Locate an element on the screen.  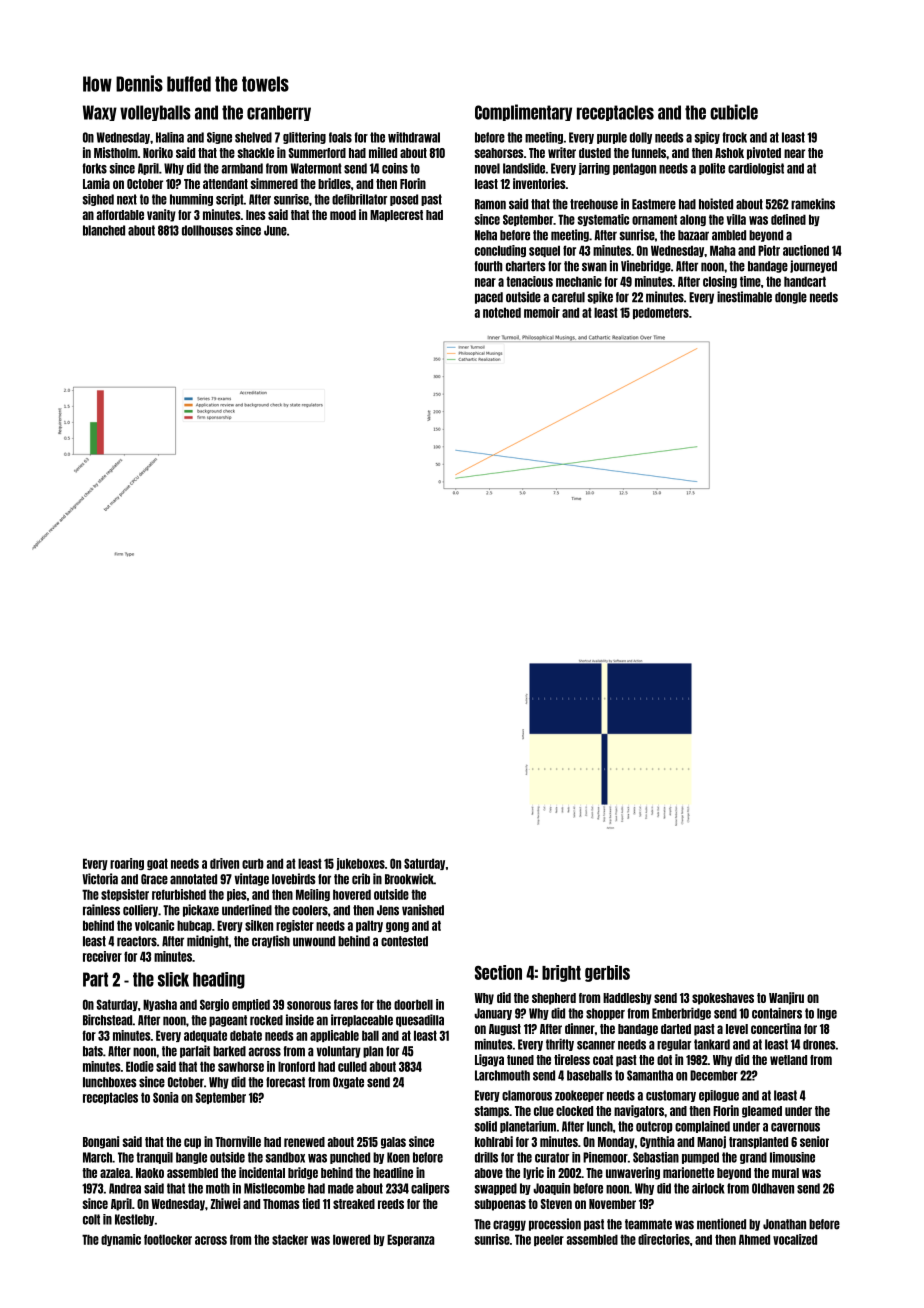
Mistlecombe is located at coordinates (274, 1188).
